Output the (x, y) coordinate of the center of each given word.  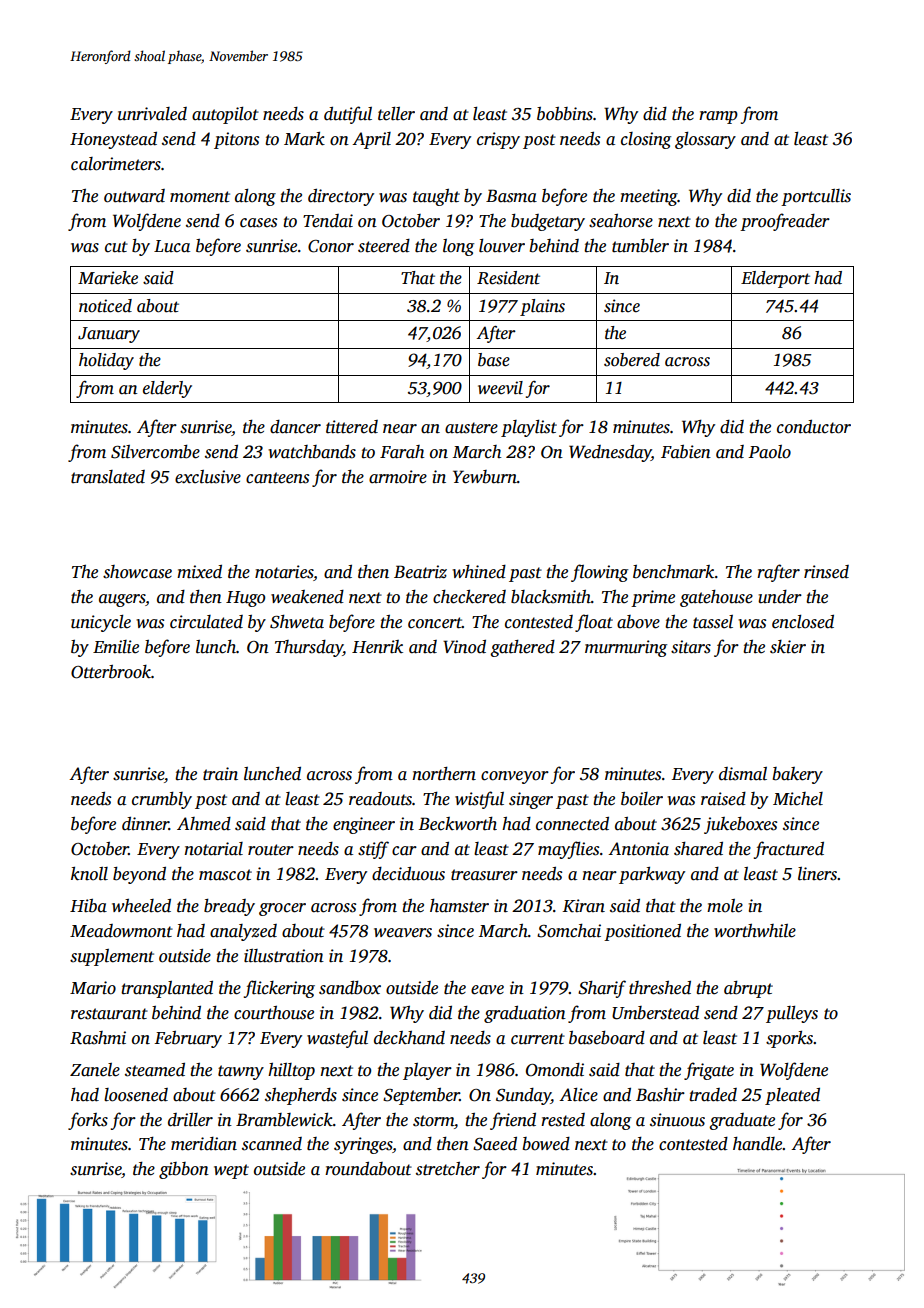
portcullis (816, 197)
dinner (145, 824)
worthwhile (755, 931)
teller (396, 114)
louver (502, 246)
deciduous (408, 874)
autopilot (225, 115)
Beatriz (420, 572)
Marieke (108, 278)
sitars (691, 647)
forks (88, 1121)
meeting (649, 197)
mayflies (568, 850)
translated (108, 477)
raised (723, 799)
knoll (89, 874)
